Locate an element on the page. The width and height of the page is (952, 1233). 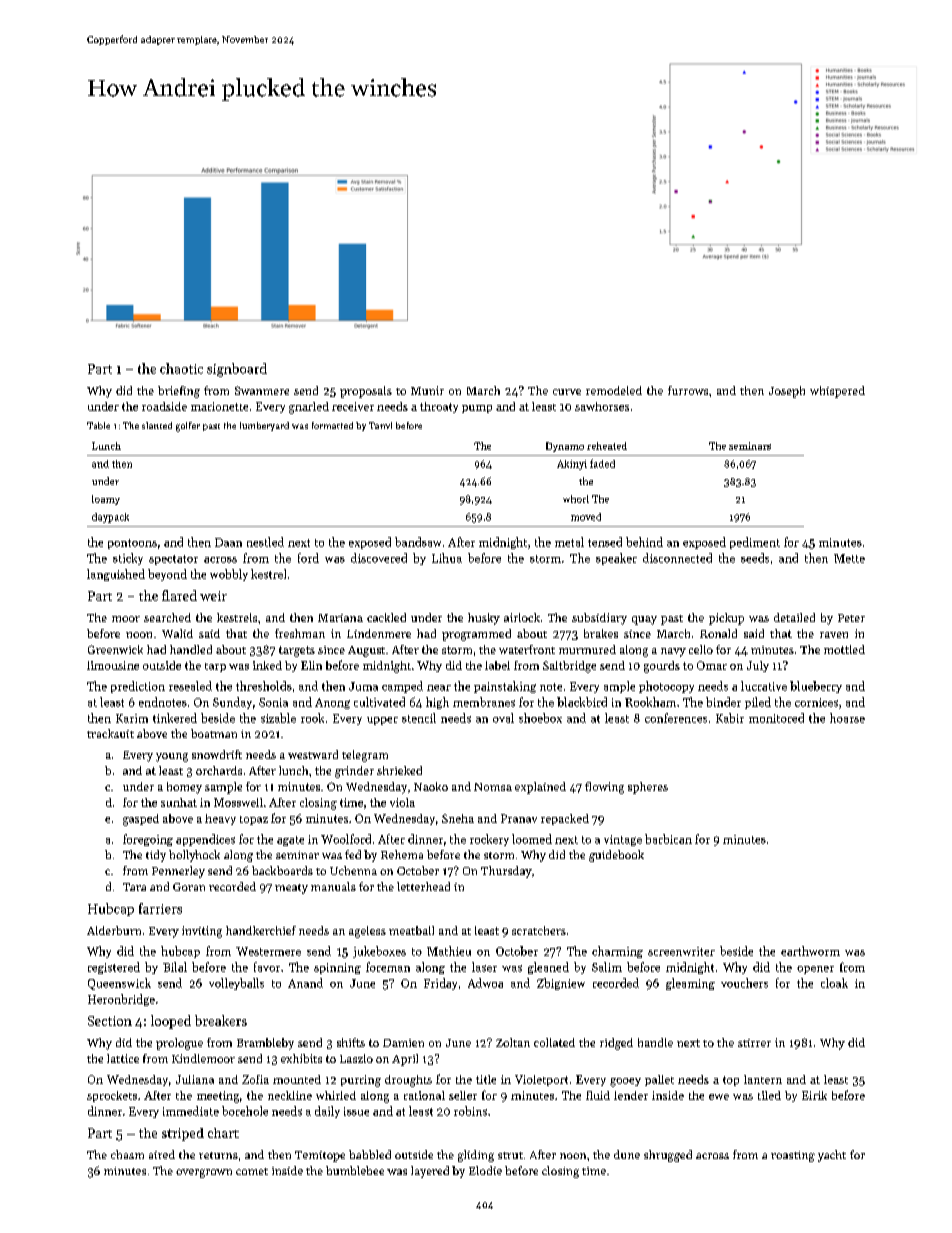
whispered is located at coordinates (837, 392).
